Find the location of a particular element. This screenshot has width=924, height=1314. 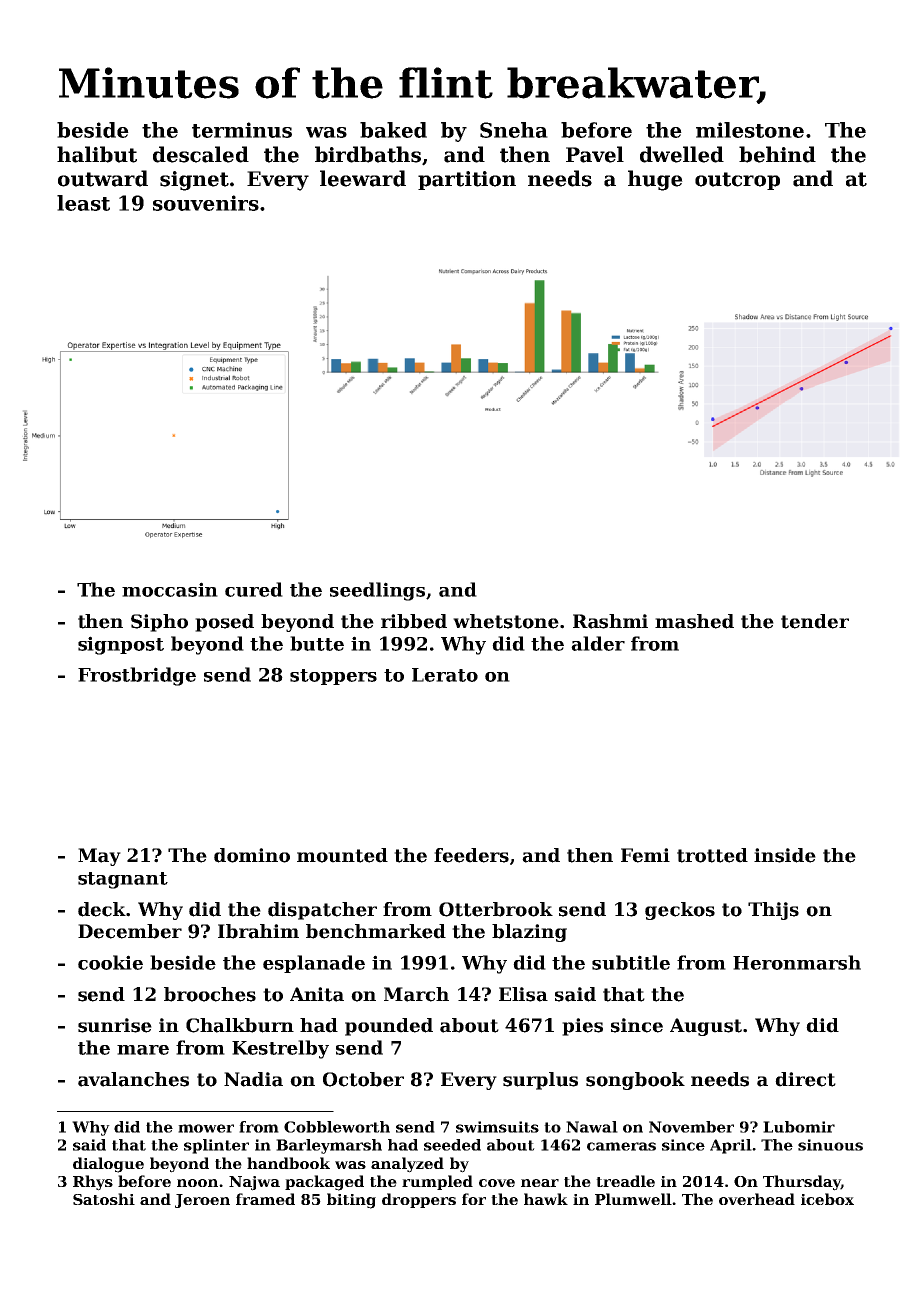

songbook is located at coordinates (635, 1081).
